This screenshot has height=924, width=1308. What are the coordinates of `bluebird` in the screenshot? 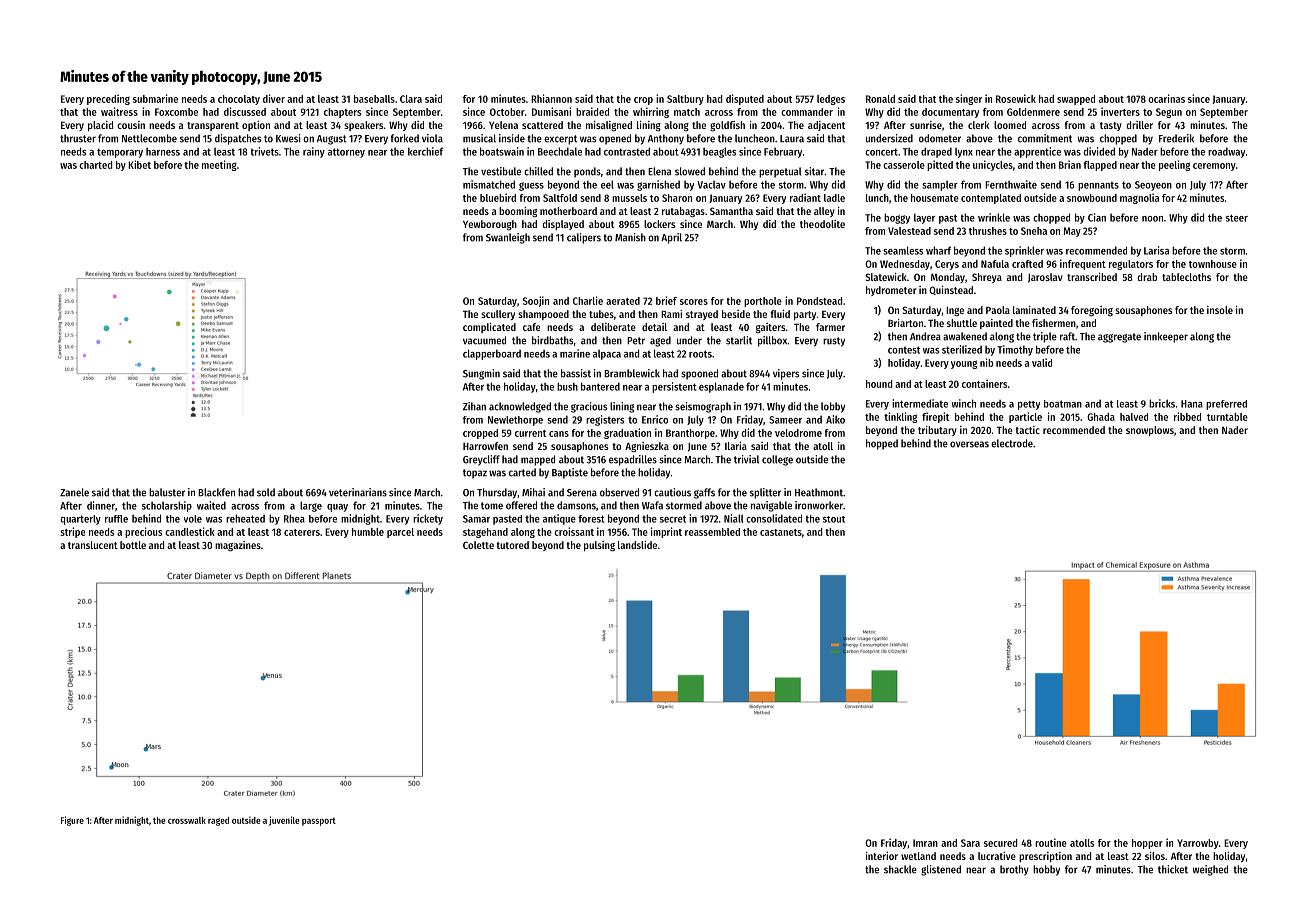 It's located at (498, 197).
